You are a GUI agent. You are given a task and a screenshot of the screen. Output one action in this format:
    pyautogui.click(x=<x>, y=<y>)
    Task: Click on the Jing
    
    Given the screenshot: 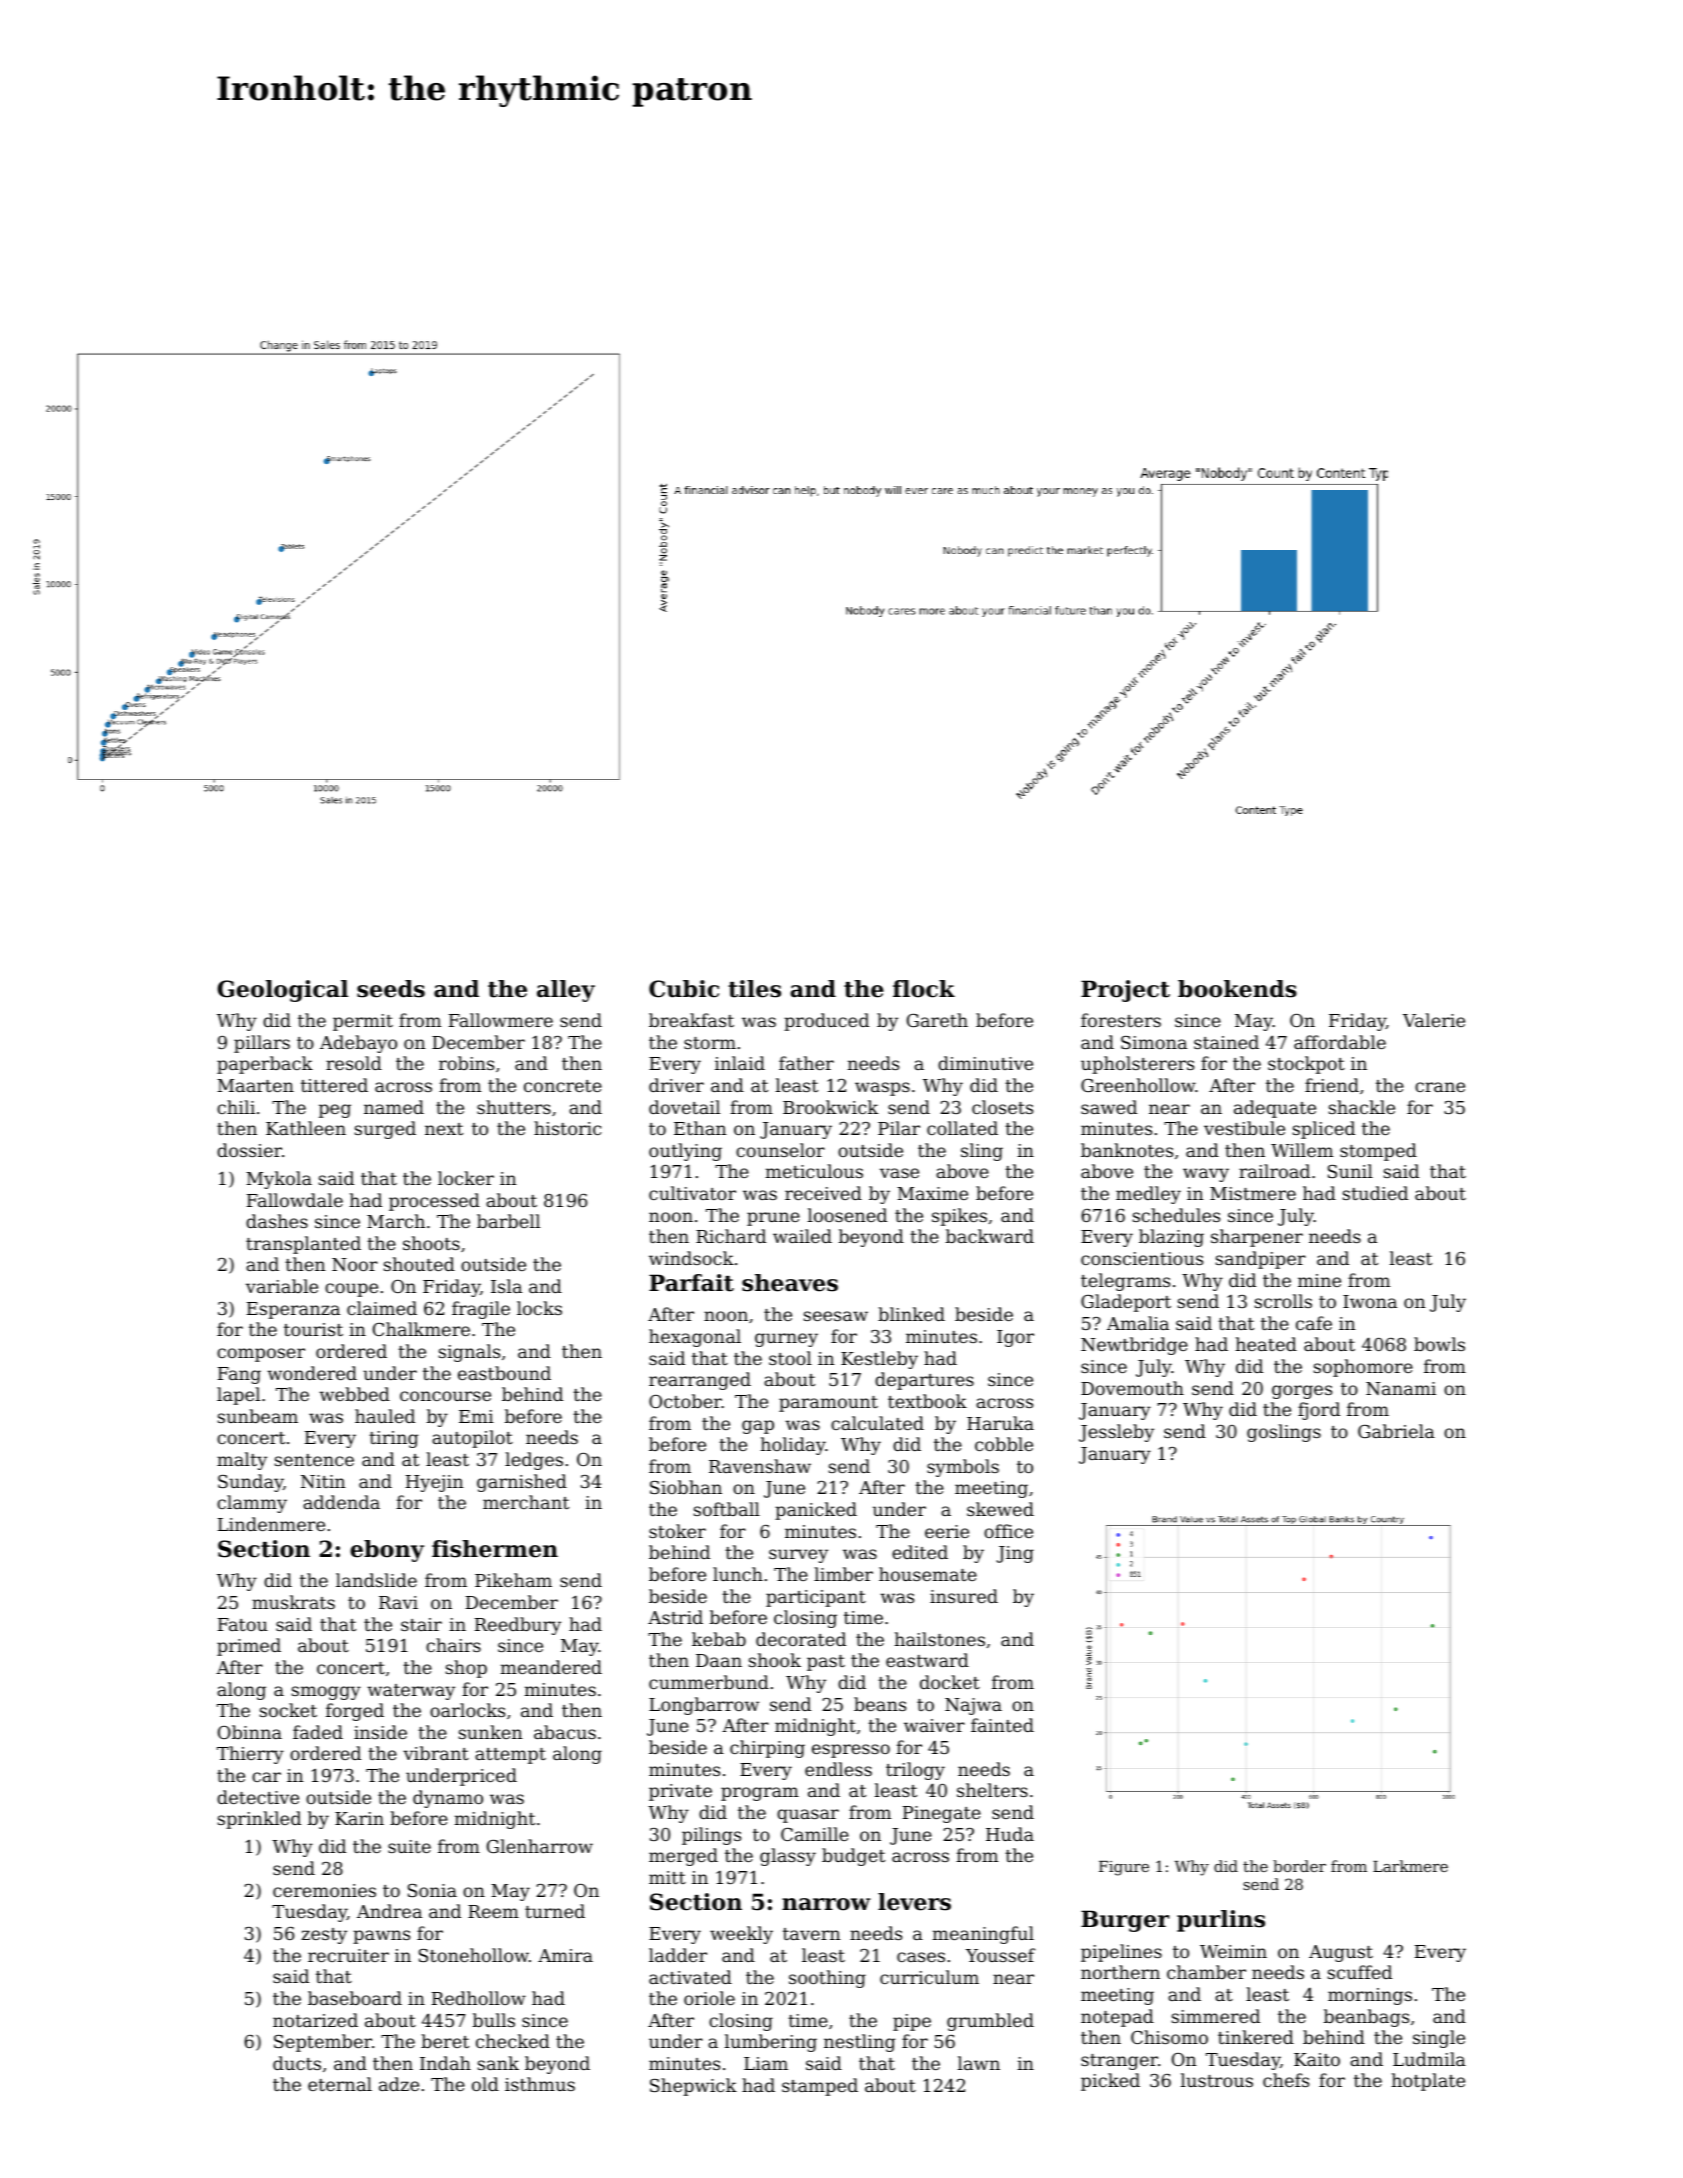 What is the action you would take?
    pyautogui.click(x=1015, y=1554)
